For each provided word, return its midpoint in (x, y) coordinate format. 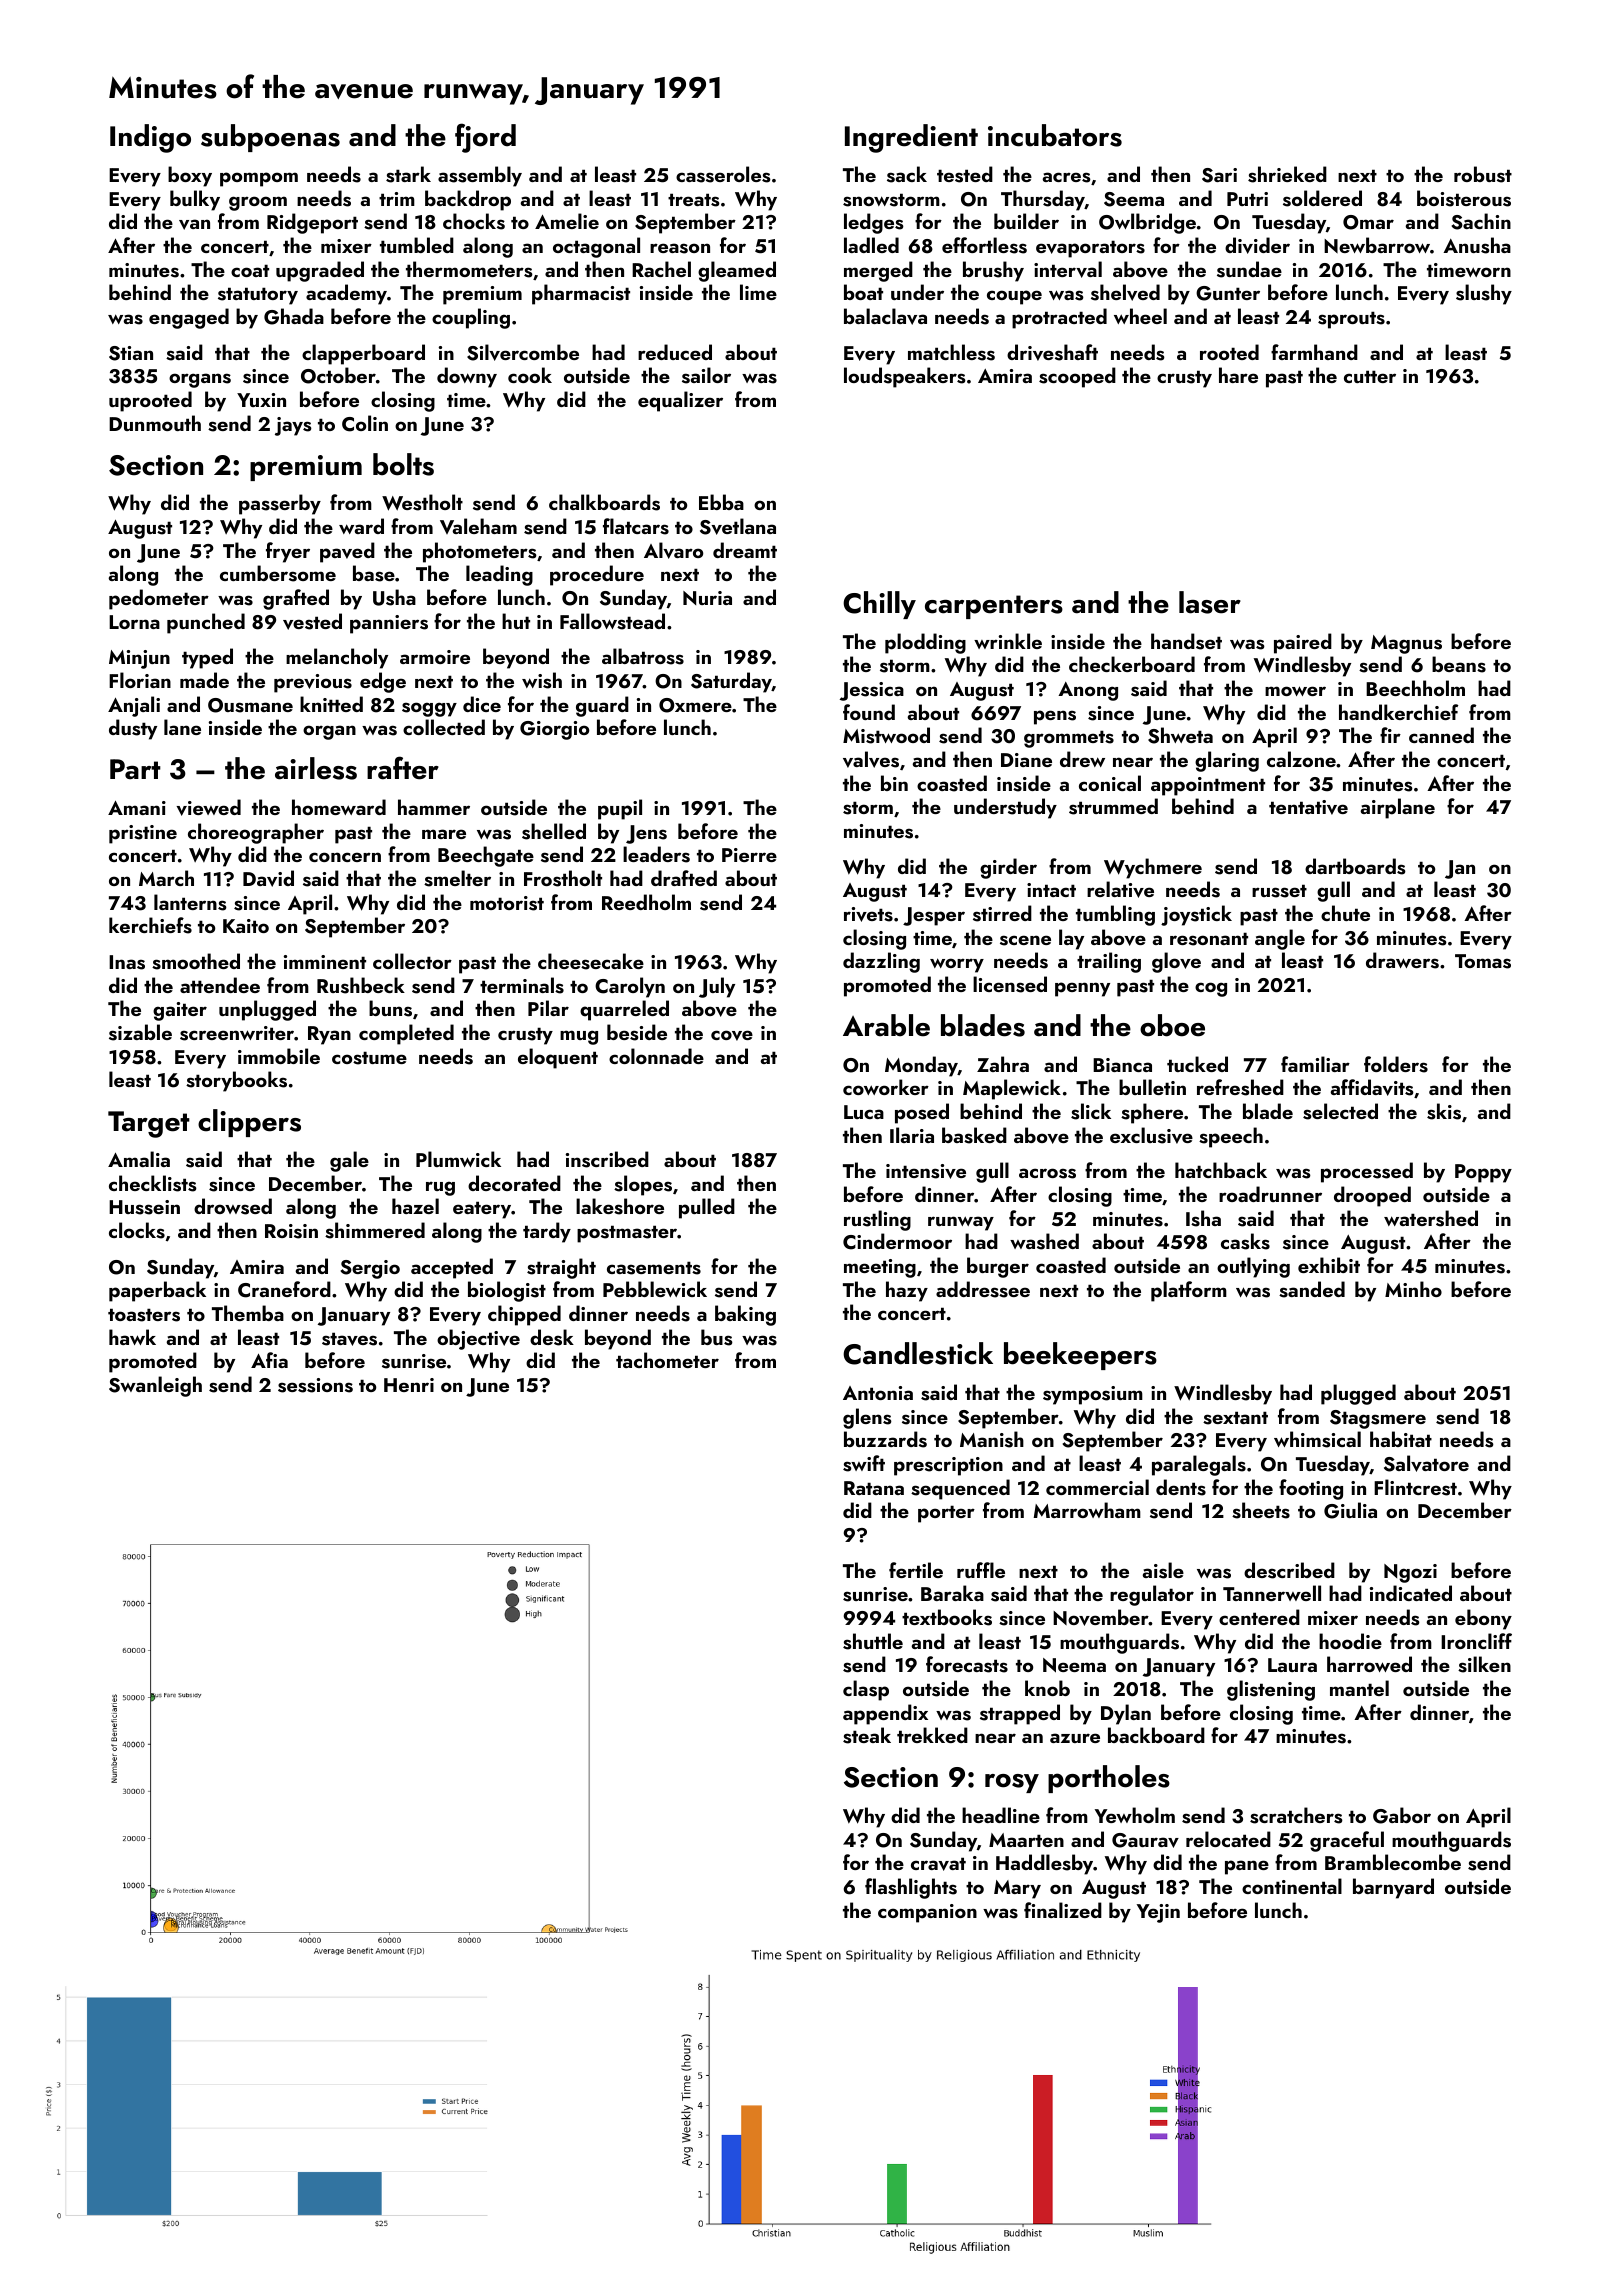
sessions (315, 1385)
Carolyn (630, 987)
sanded (1312, 1289)
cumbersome (278, 573)
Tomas (1483, 961)
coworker (886, 1087)
